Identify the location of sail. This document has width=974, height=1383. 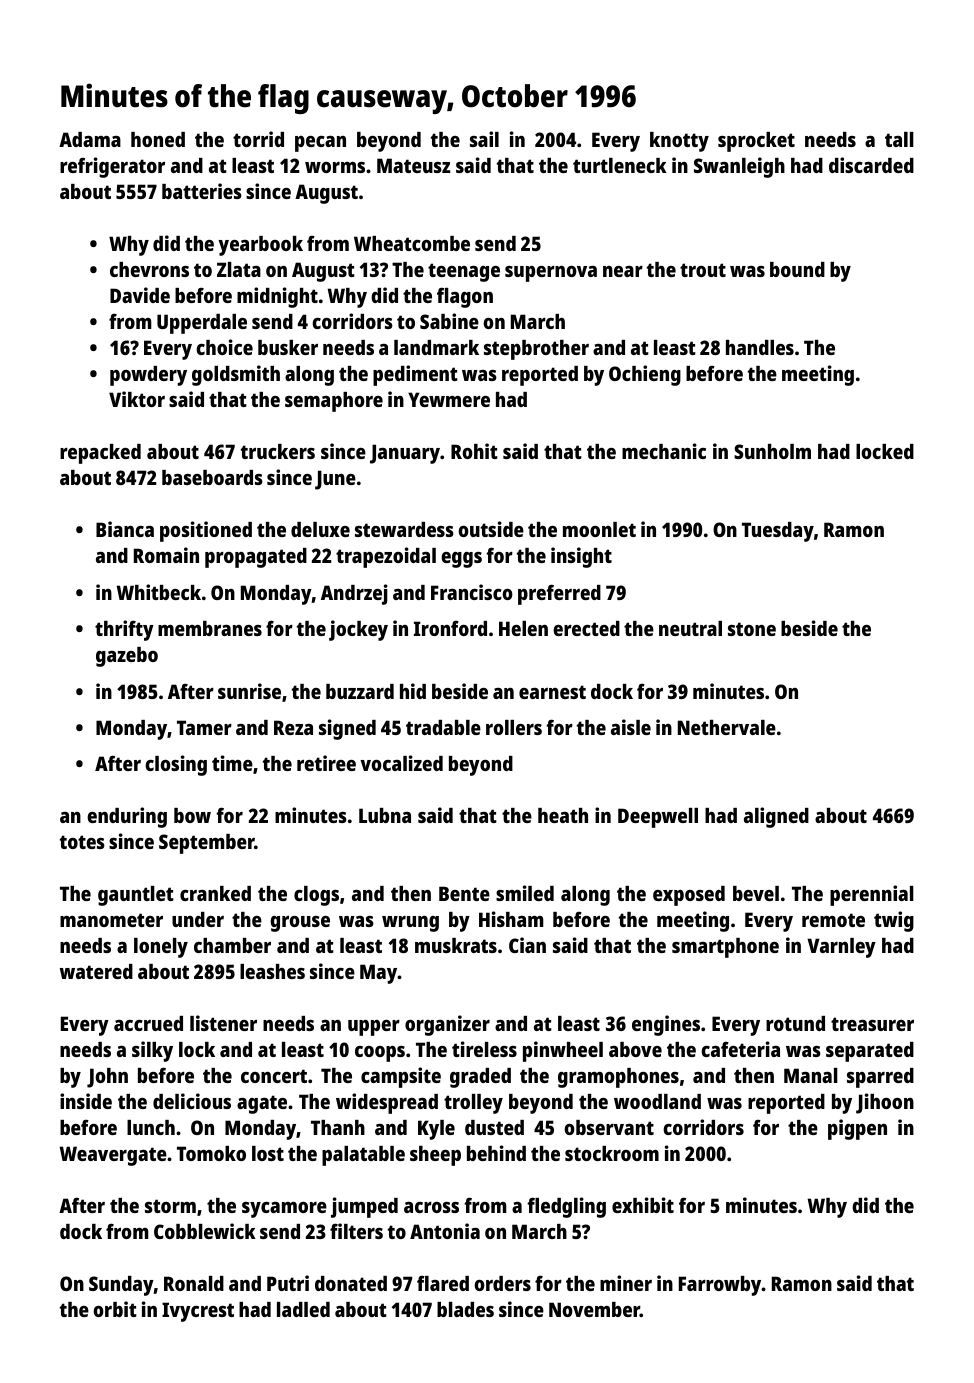
(484, 139).
